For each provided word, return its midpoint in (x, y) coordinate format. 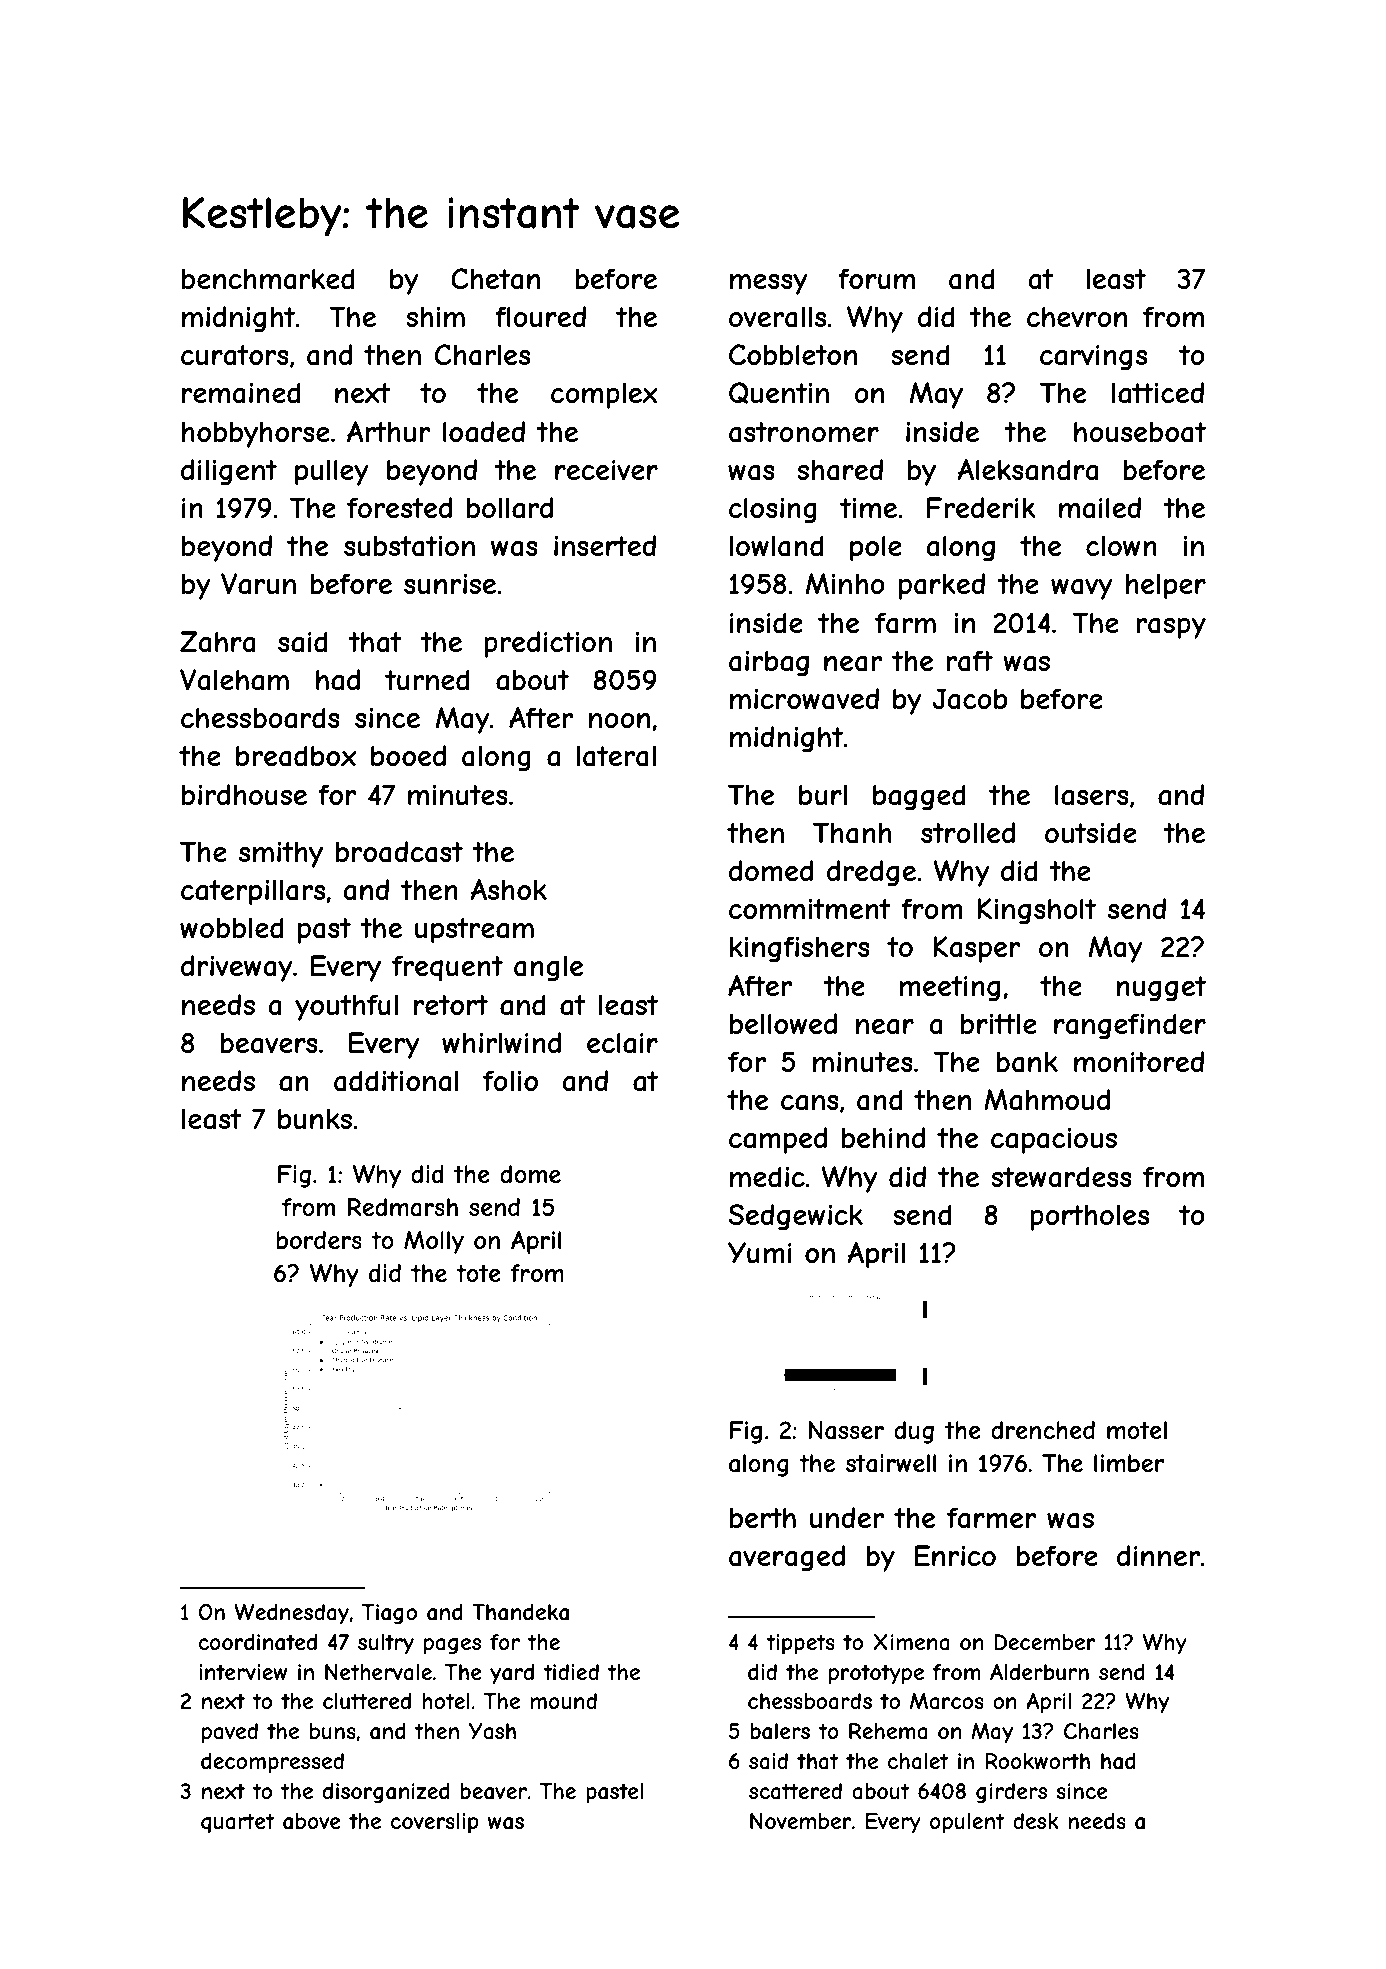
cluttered (367, 1701)
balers (780, 1731)
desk (1036, 1821)
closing (773, 510)
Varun (258, 584)
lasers (1092, 795)
